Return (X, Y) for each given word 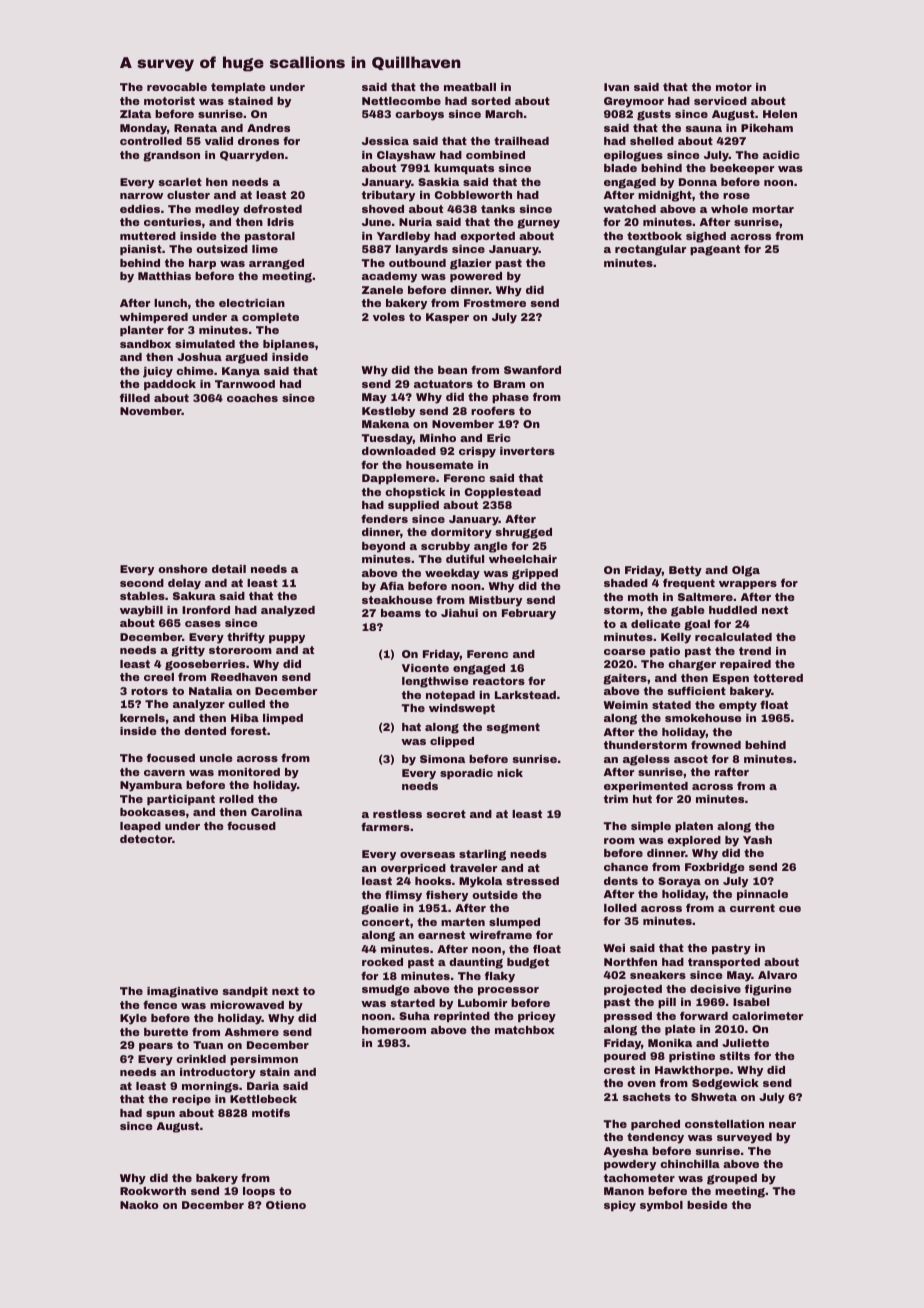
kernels (142, 718)
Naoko (139, 1205)
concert (386, 922)
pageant (715, 250)
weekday (452, 574)
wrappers (748, 585)
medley (217, 210)
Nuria (415, 222)
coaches (252, 398)
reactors (499, 681)
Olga (746, 571)
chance (626, 867)
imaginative (182, 992)
